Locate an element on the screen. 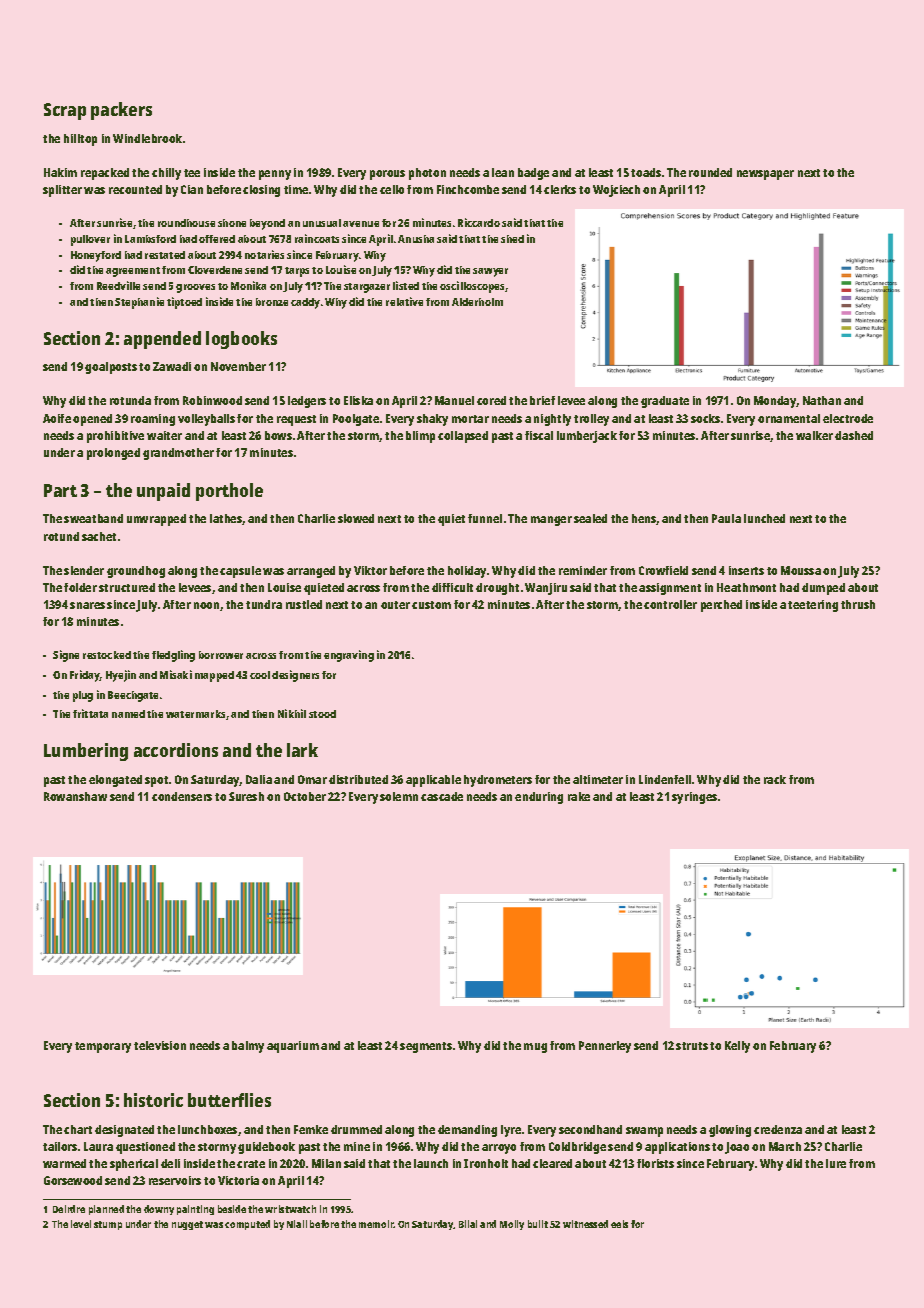 This screenshot has height=1308, width=924. solemn is located at coordinates (399, 796).
